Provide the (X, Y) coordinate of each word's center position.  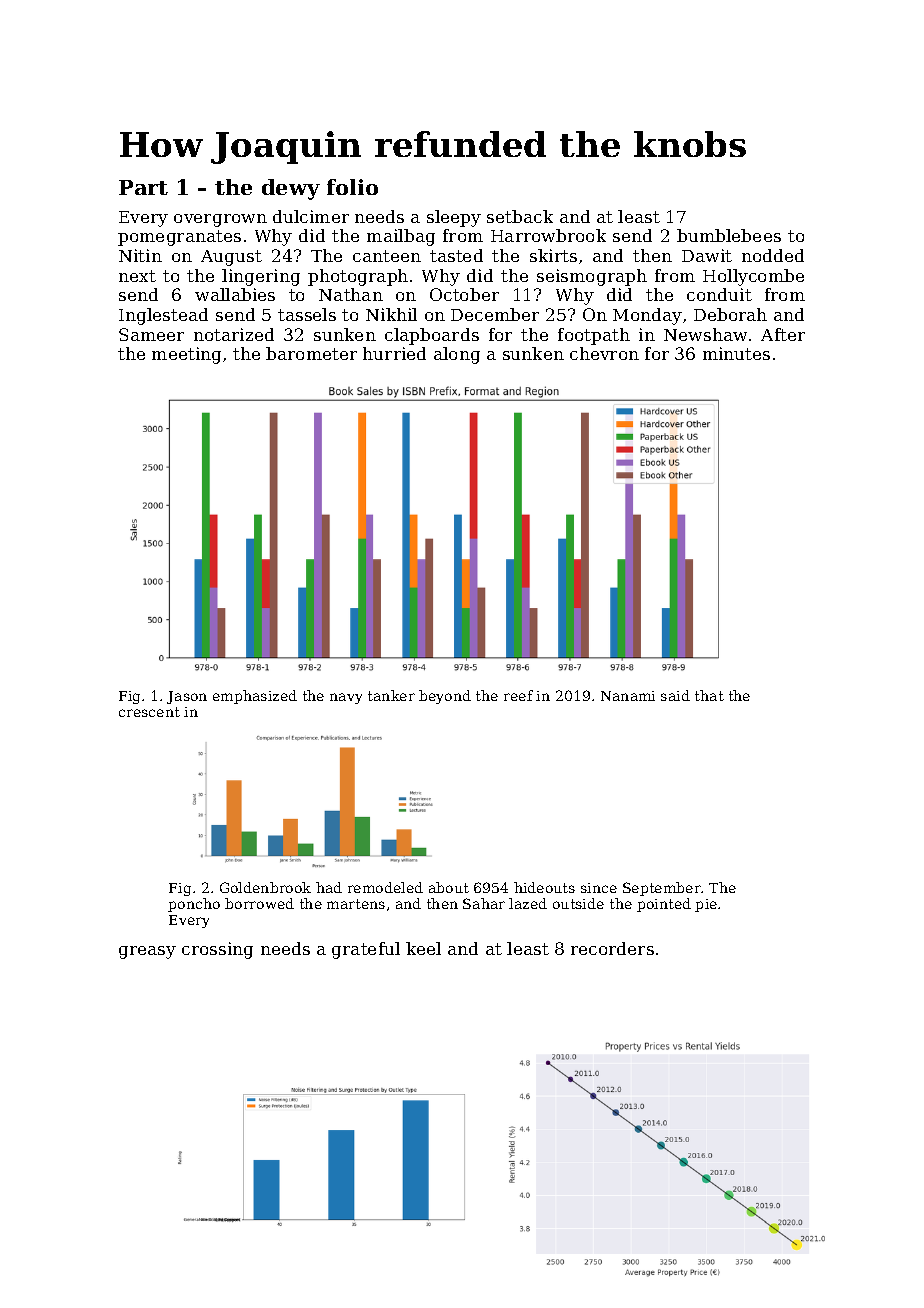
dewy (291, 189)
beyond (445, 697)
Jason (187, 697)
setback (520, 216)
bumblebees (729, 235)
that (709, 695)
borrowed (259, 903)
